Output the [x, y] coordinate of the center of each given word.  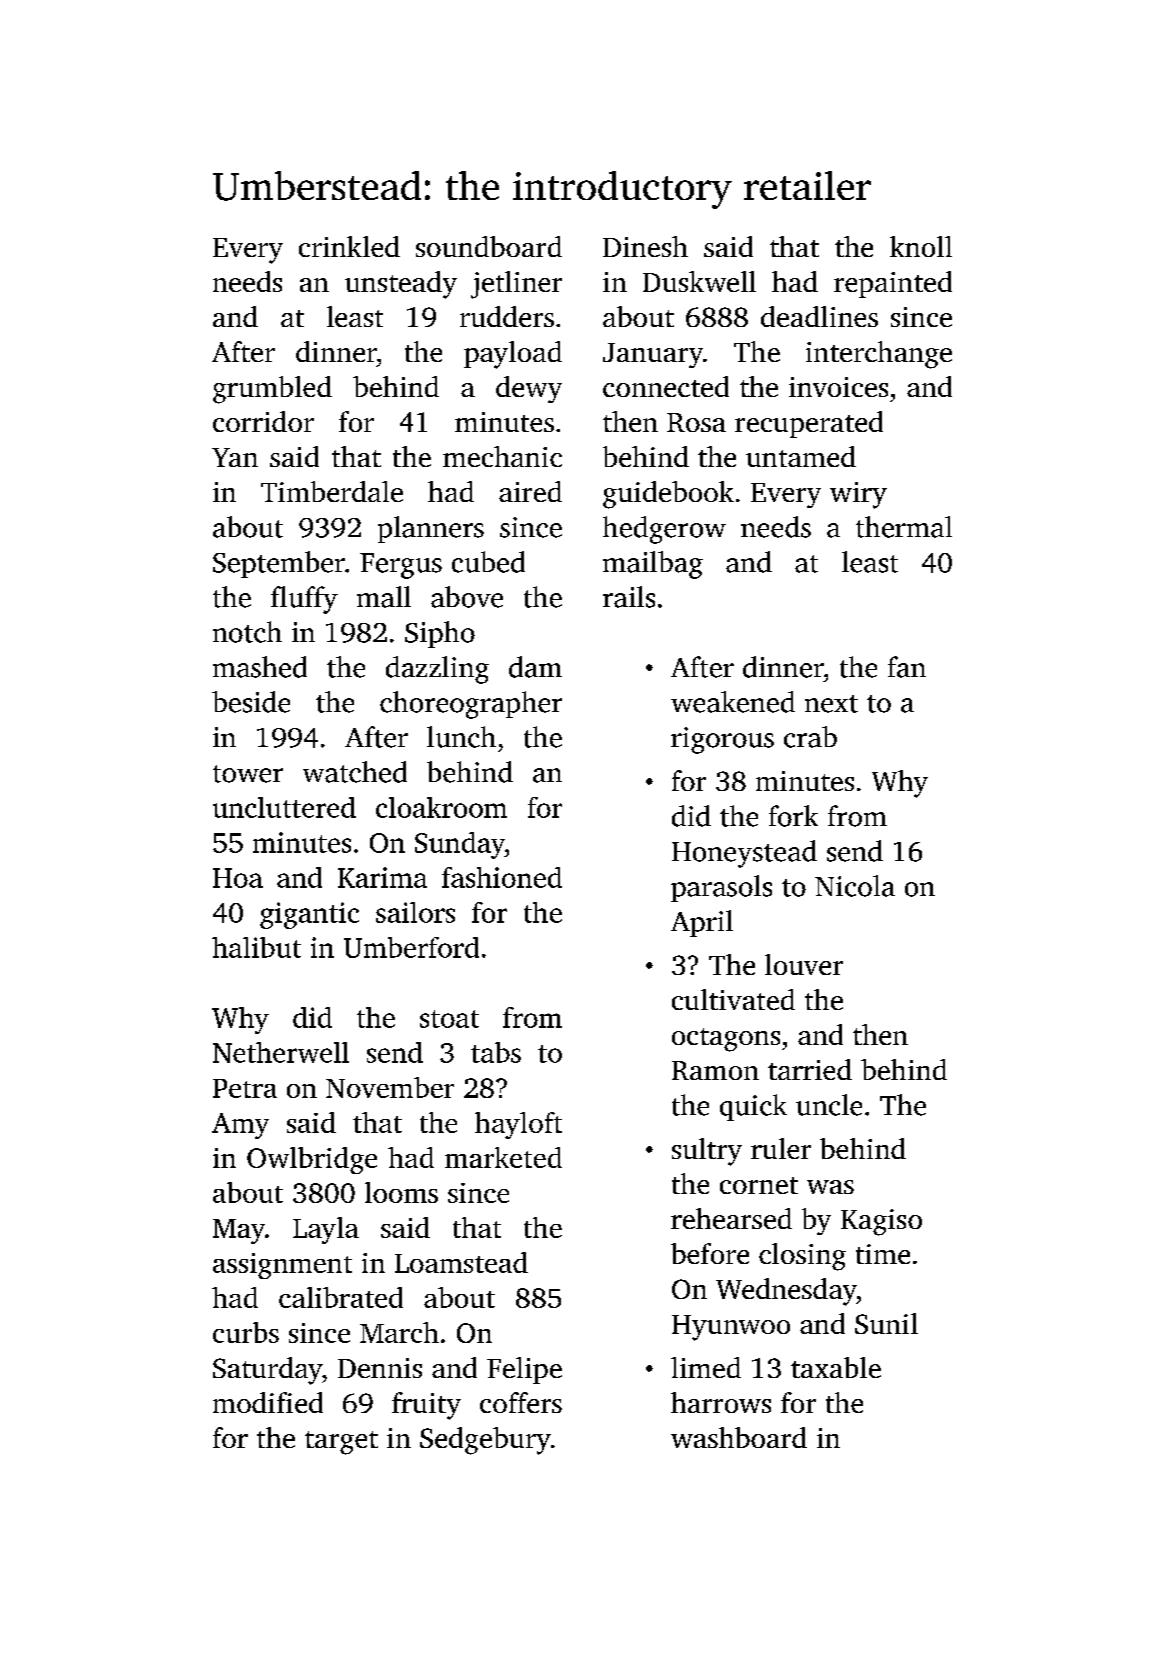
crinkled [349, 246]
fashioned [502, 877]
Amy [240, 1126]
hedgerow [664, 530]
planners [431, 529]
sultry [707, 1152]
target [341, 1443]
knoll [921, 246]
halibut [256, 947]
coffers [521, 1402]
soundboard [489, 246]
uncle [829, 1105]
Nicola [855, 886]
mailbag [653, 565]
